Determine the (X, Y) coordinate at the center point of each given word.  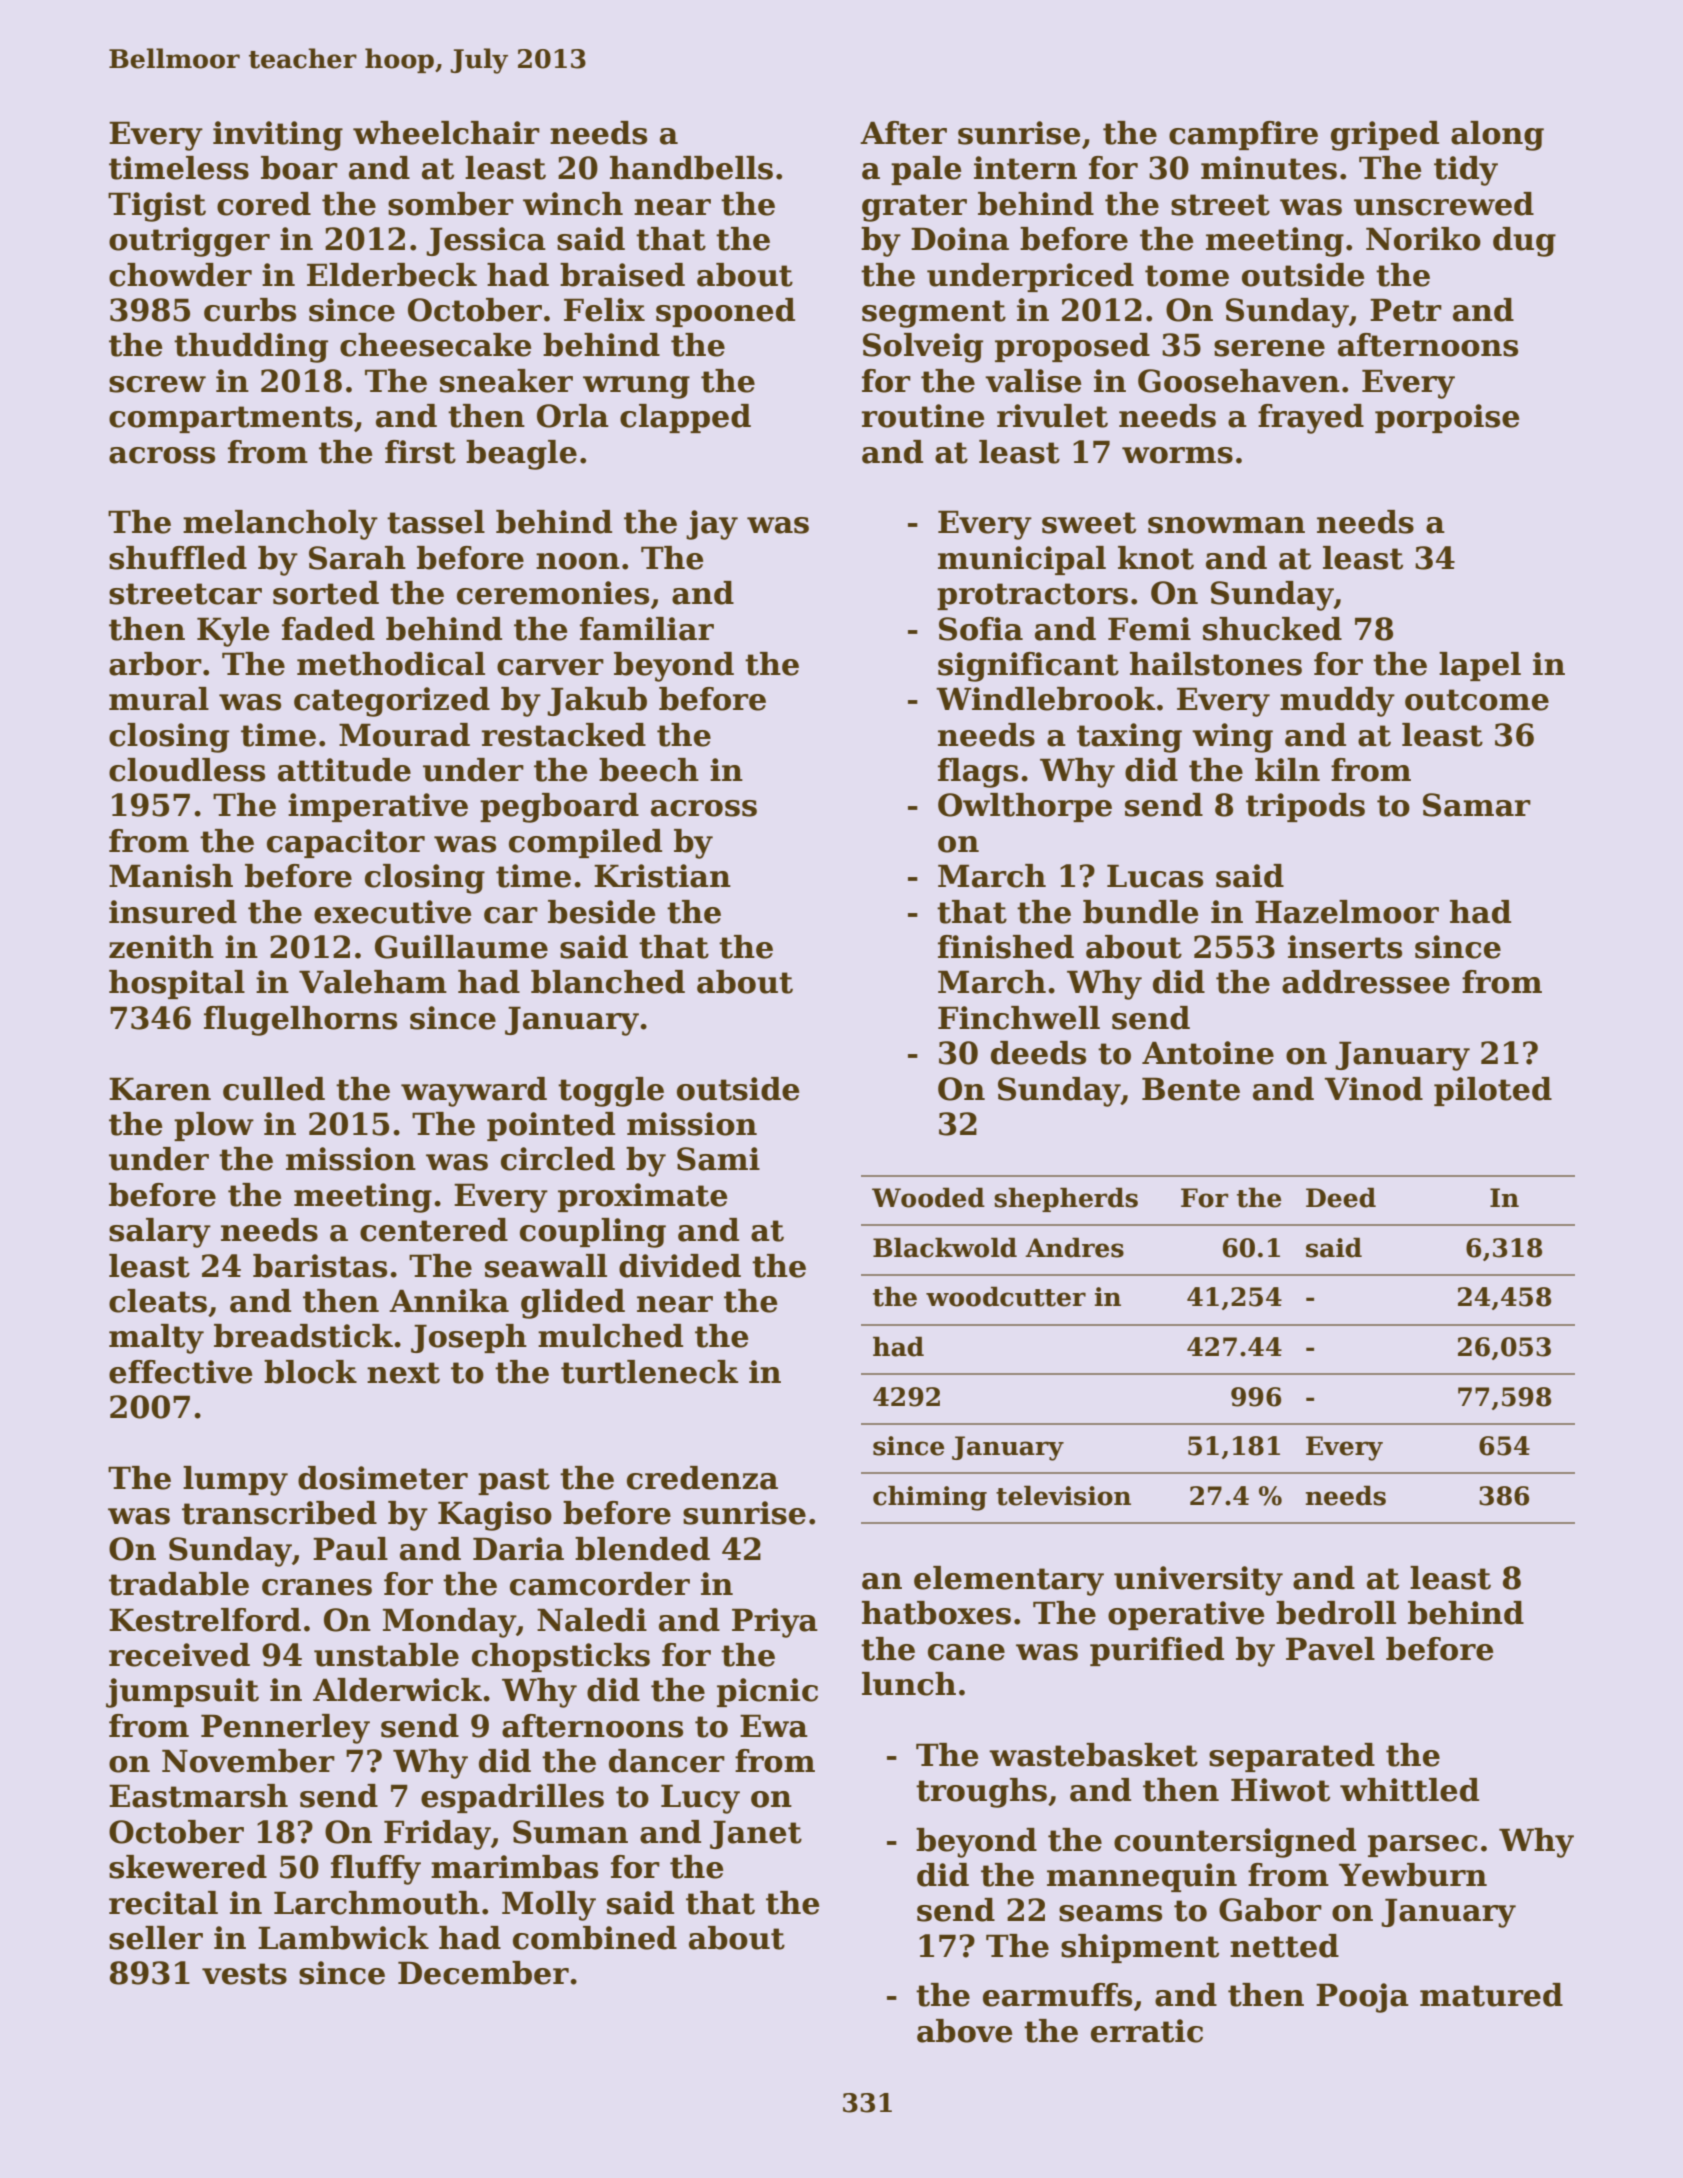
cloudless (187, 770)
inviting (278, 136)
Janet (756, 1834)
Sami (718, 1159)
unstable (386, 1655)
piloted (1493, 1091)
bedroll (1336, 1613)
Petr (1406, 310)
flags (978, 773)
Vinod (1373, 1089)
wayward (474, 1092)
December (483, 1973)
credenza (702, 1478)
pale (926, 170)
